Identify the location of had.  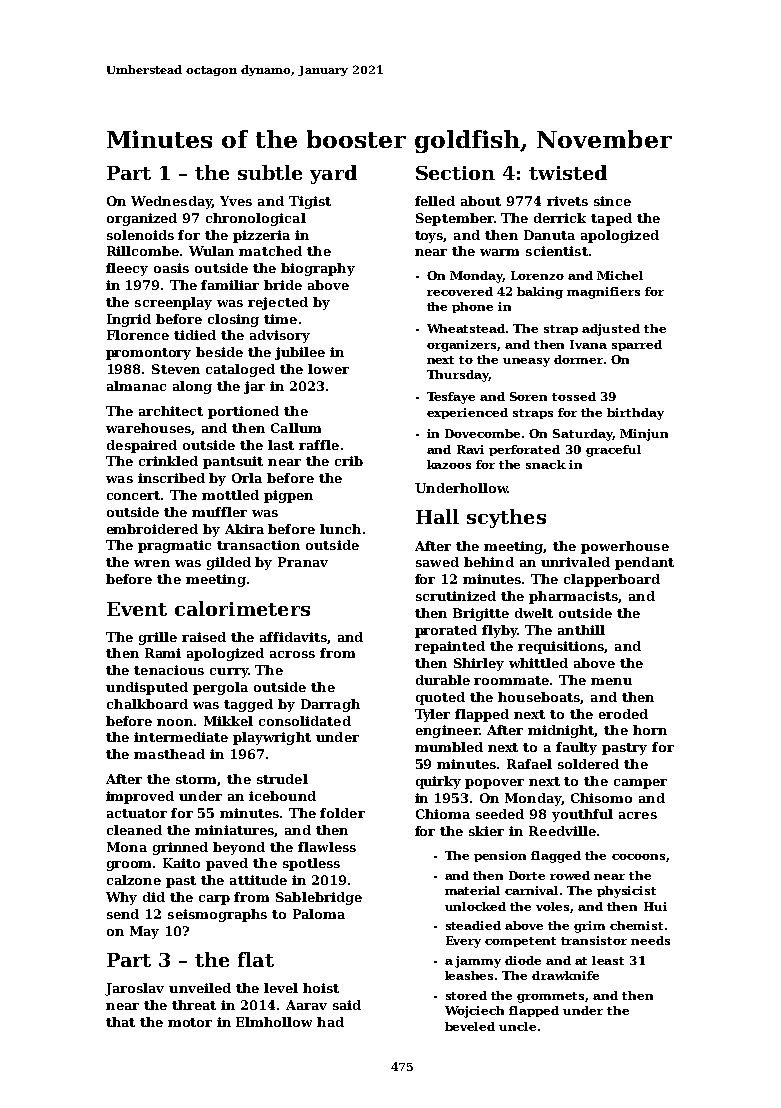
(330, 1022).
